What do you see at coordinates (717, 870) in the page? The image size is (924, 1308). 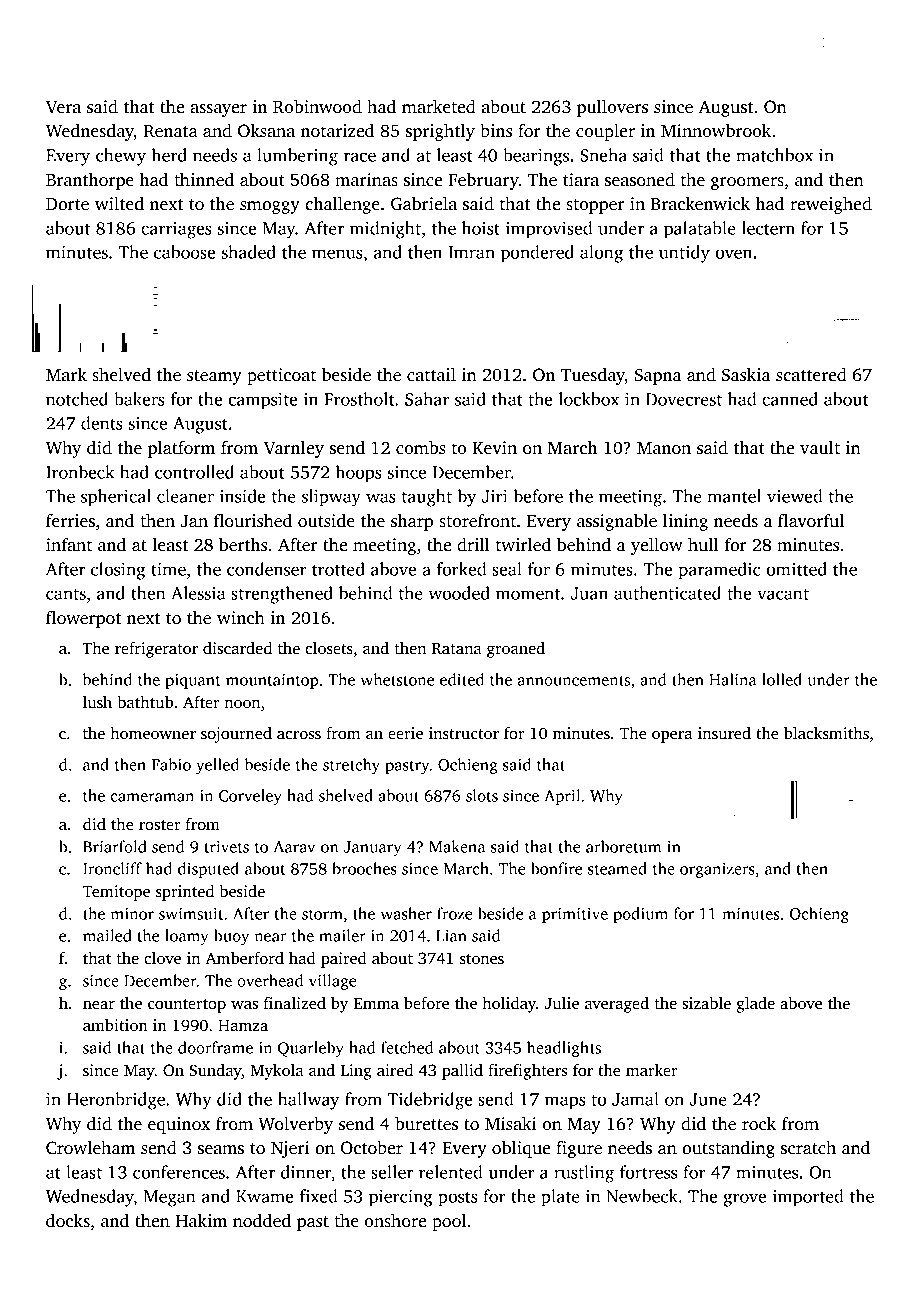 I see `organizers` at bounding box center [717, 870].
